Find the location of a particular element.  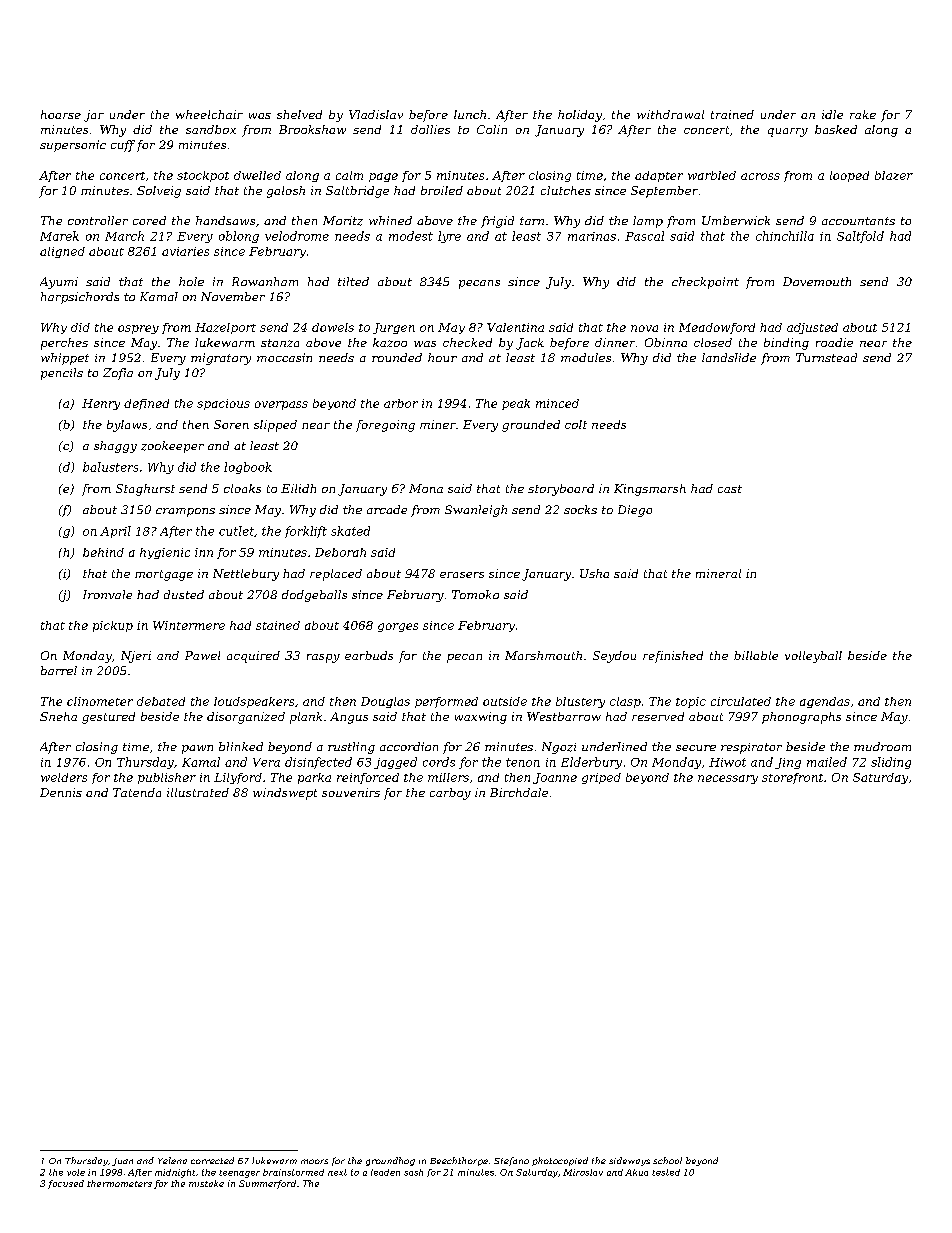

erasers is located at coordinates (462, 575).
